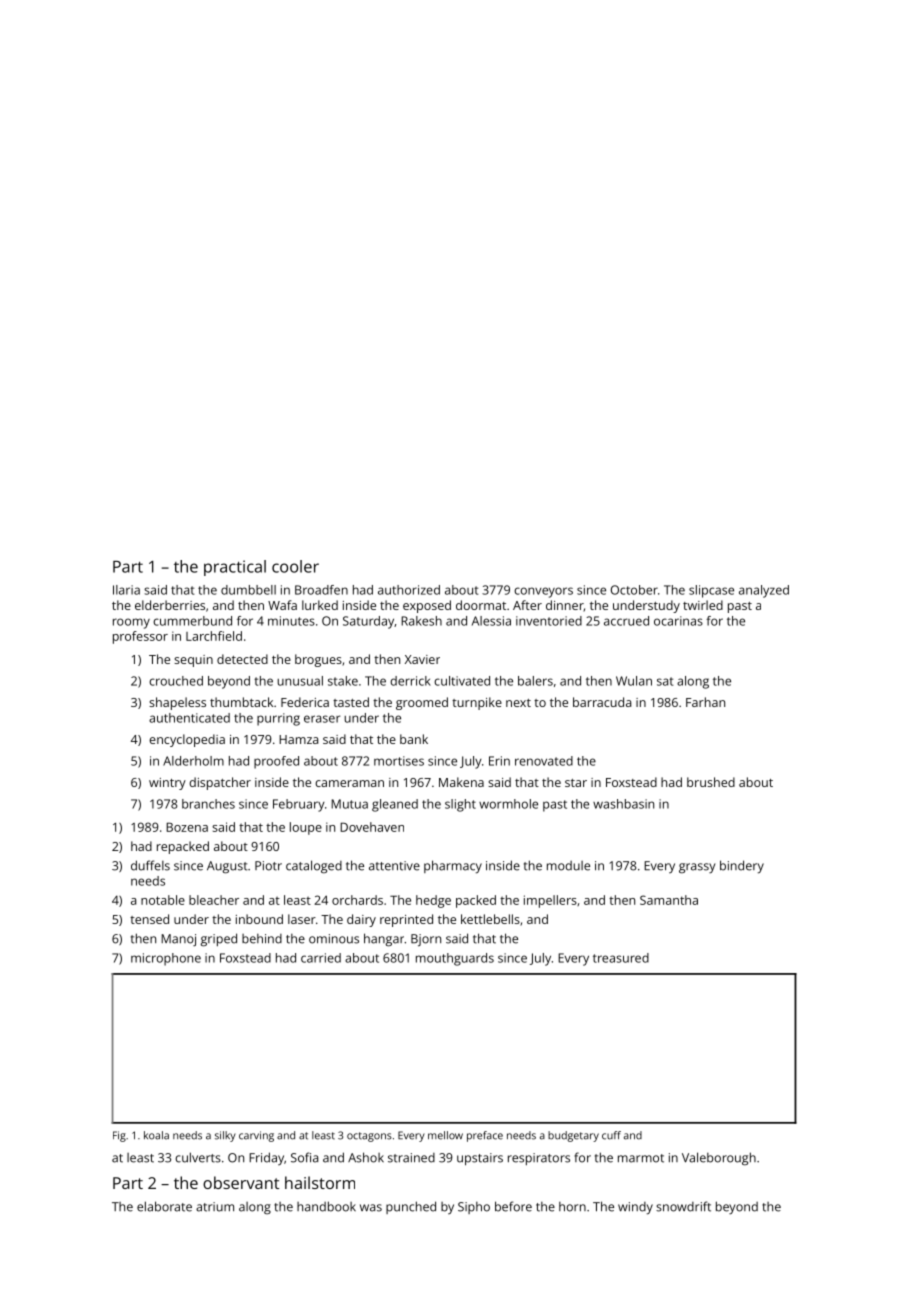  I want to click on bindery, so click(742, 867).
